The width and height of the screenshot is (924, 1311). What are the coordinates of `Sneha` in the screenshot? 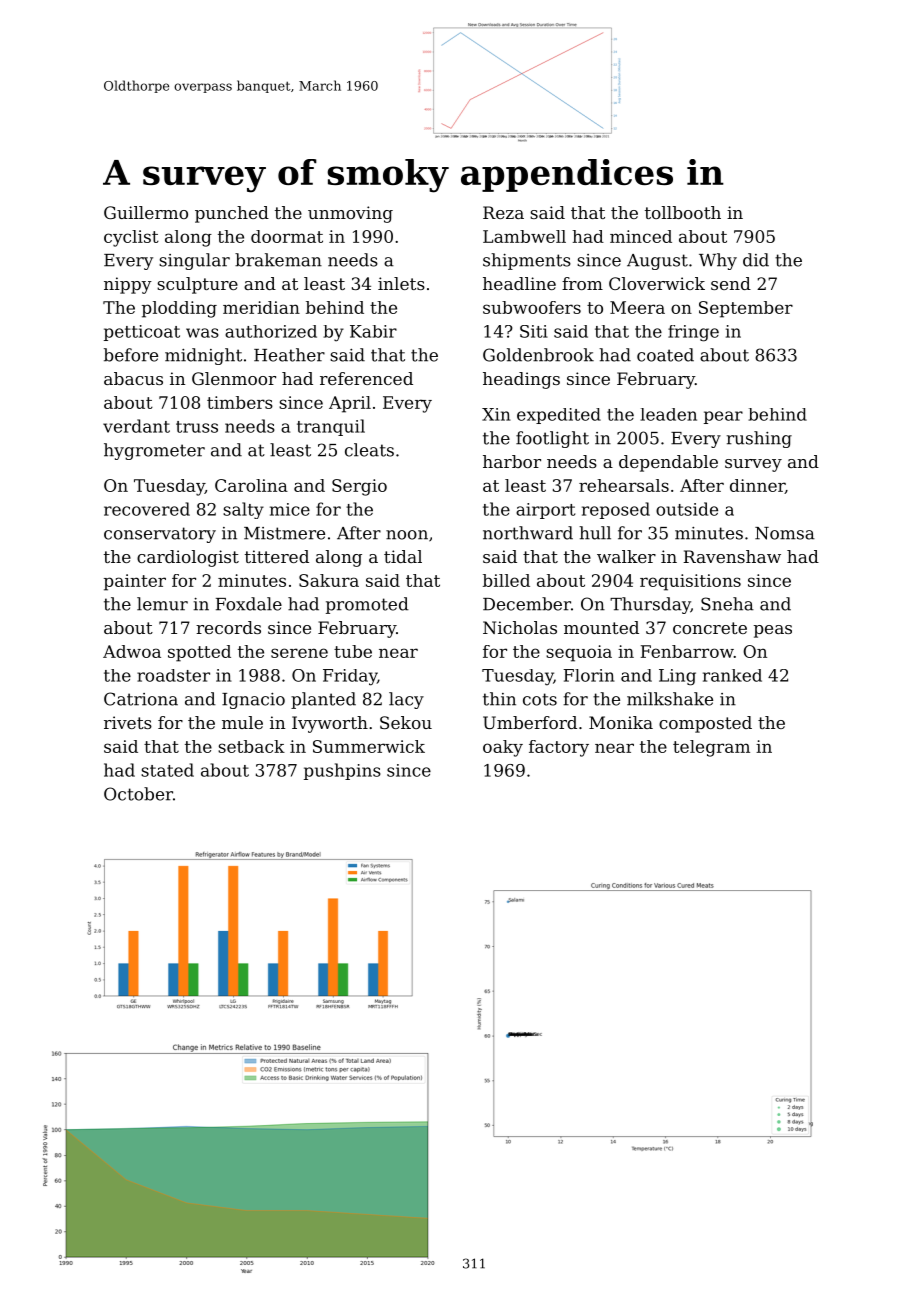 It's located at (727, 604).
